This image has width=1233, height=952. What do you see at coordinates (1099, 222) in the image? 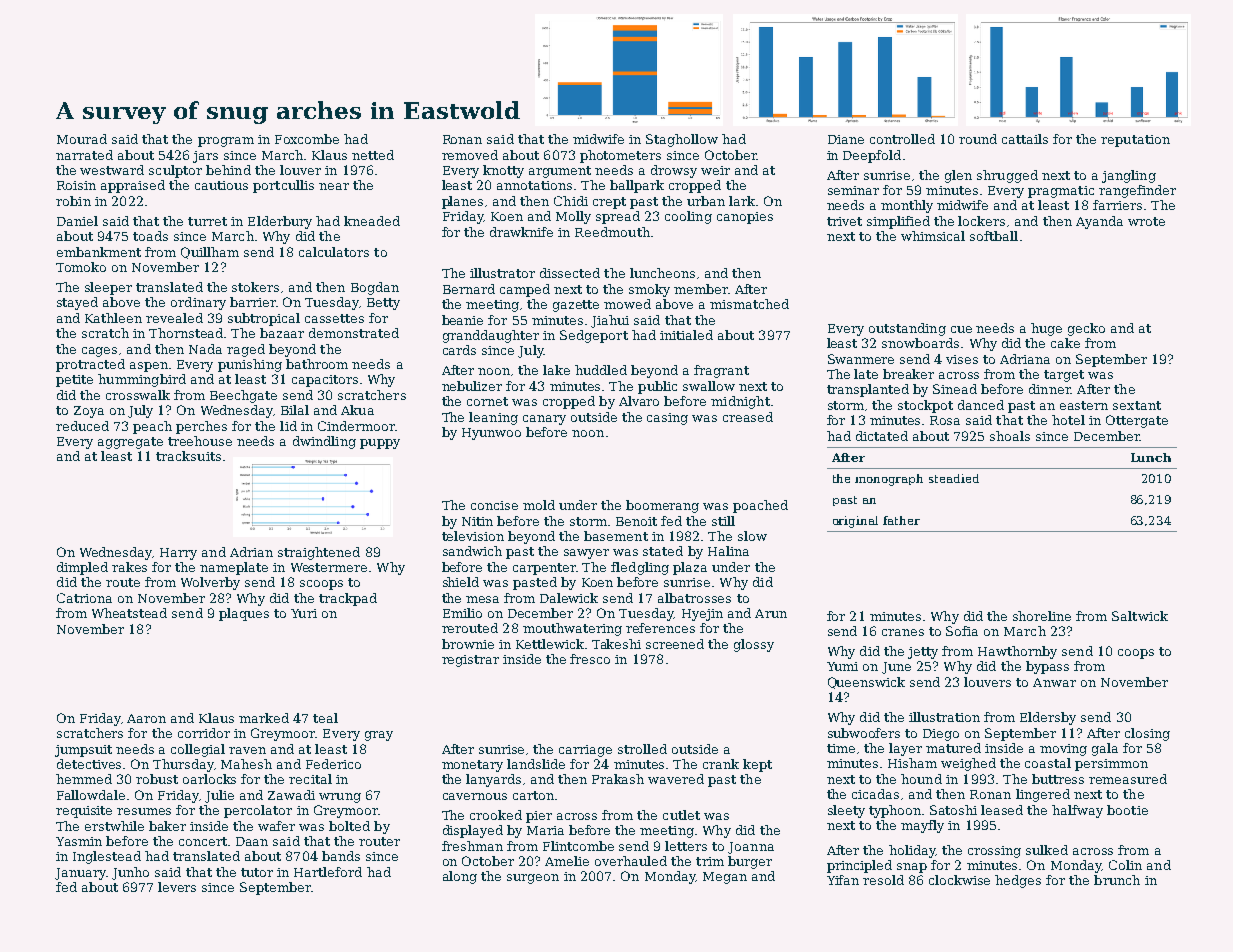
I see `Ayanda` at bounding box center [1099, 222].
